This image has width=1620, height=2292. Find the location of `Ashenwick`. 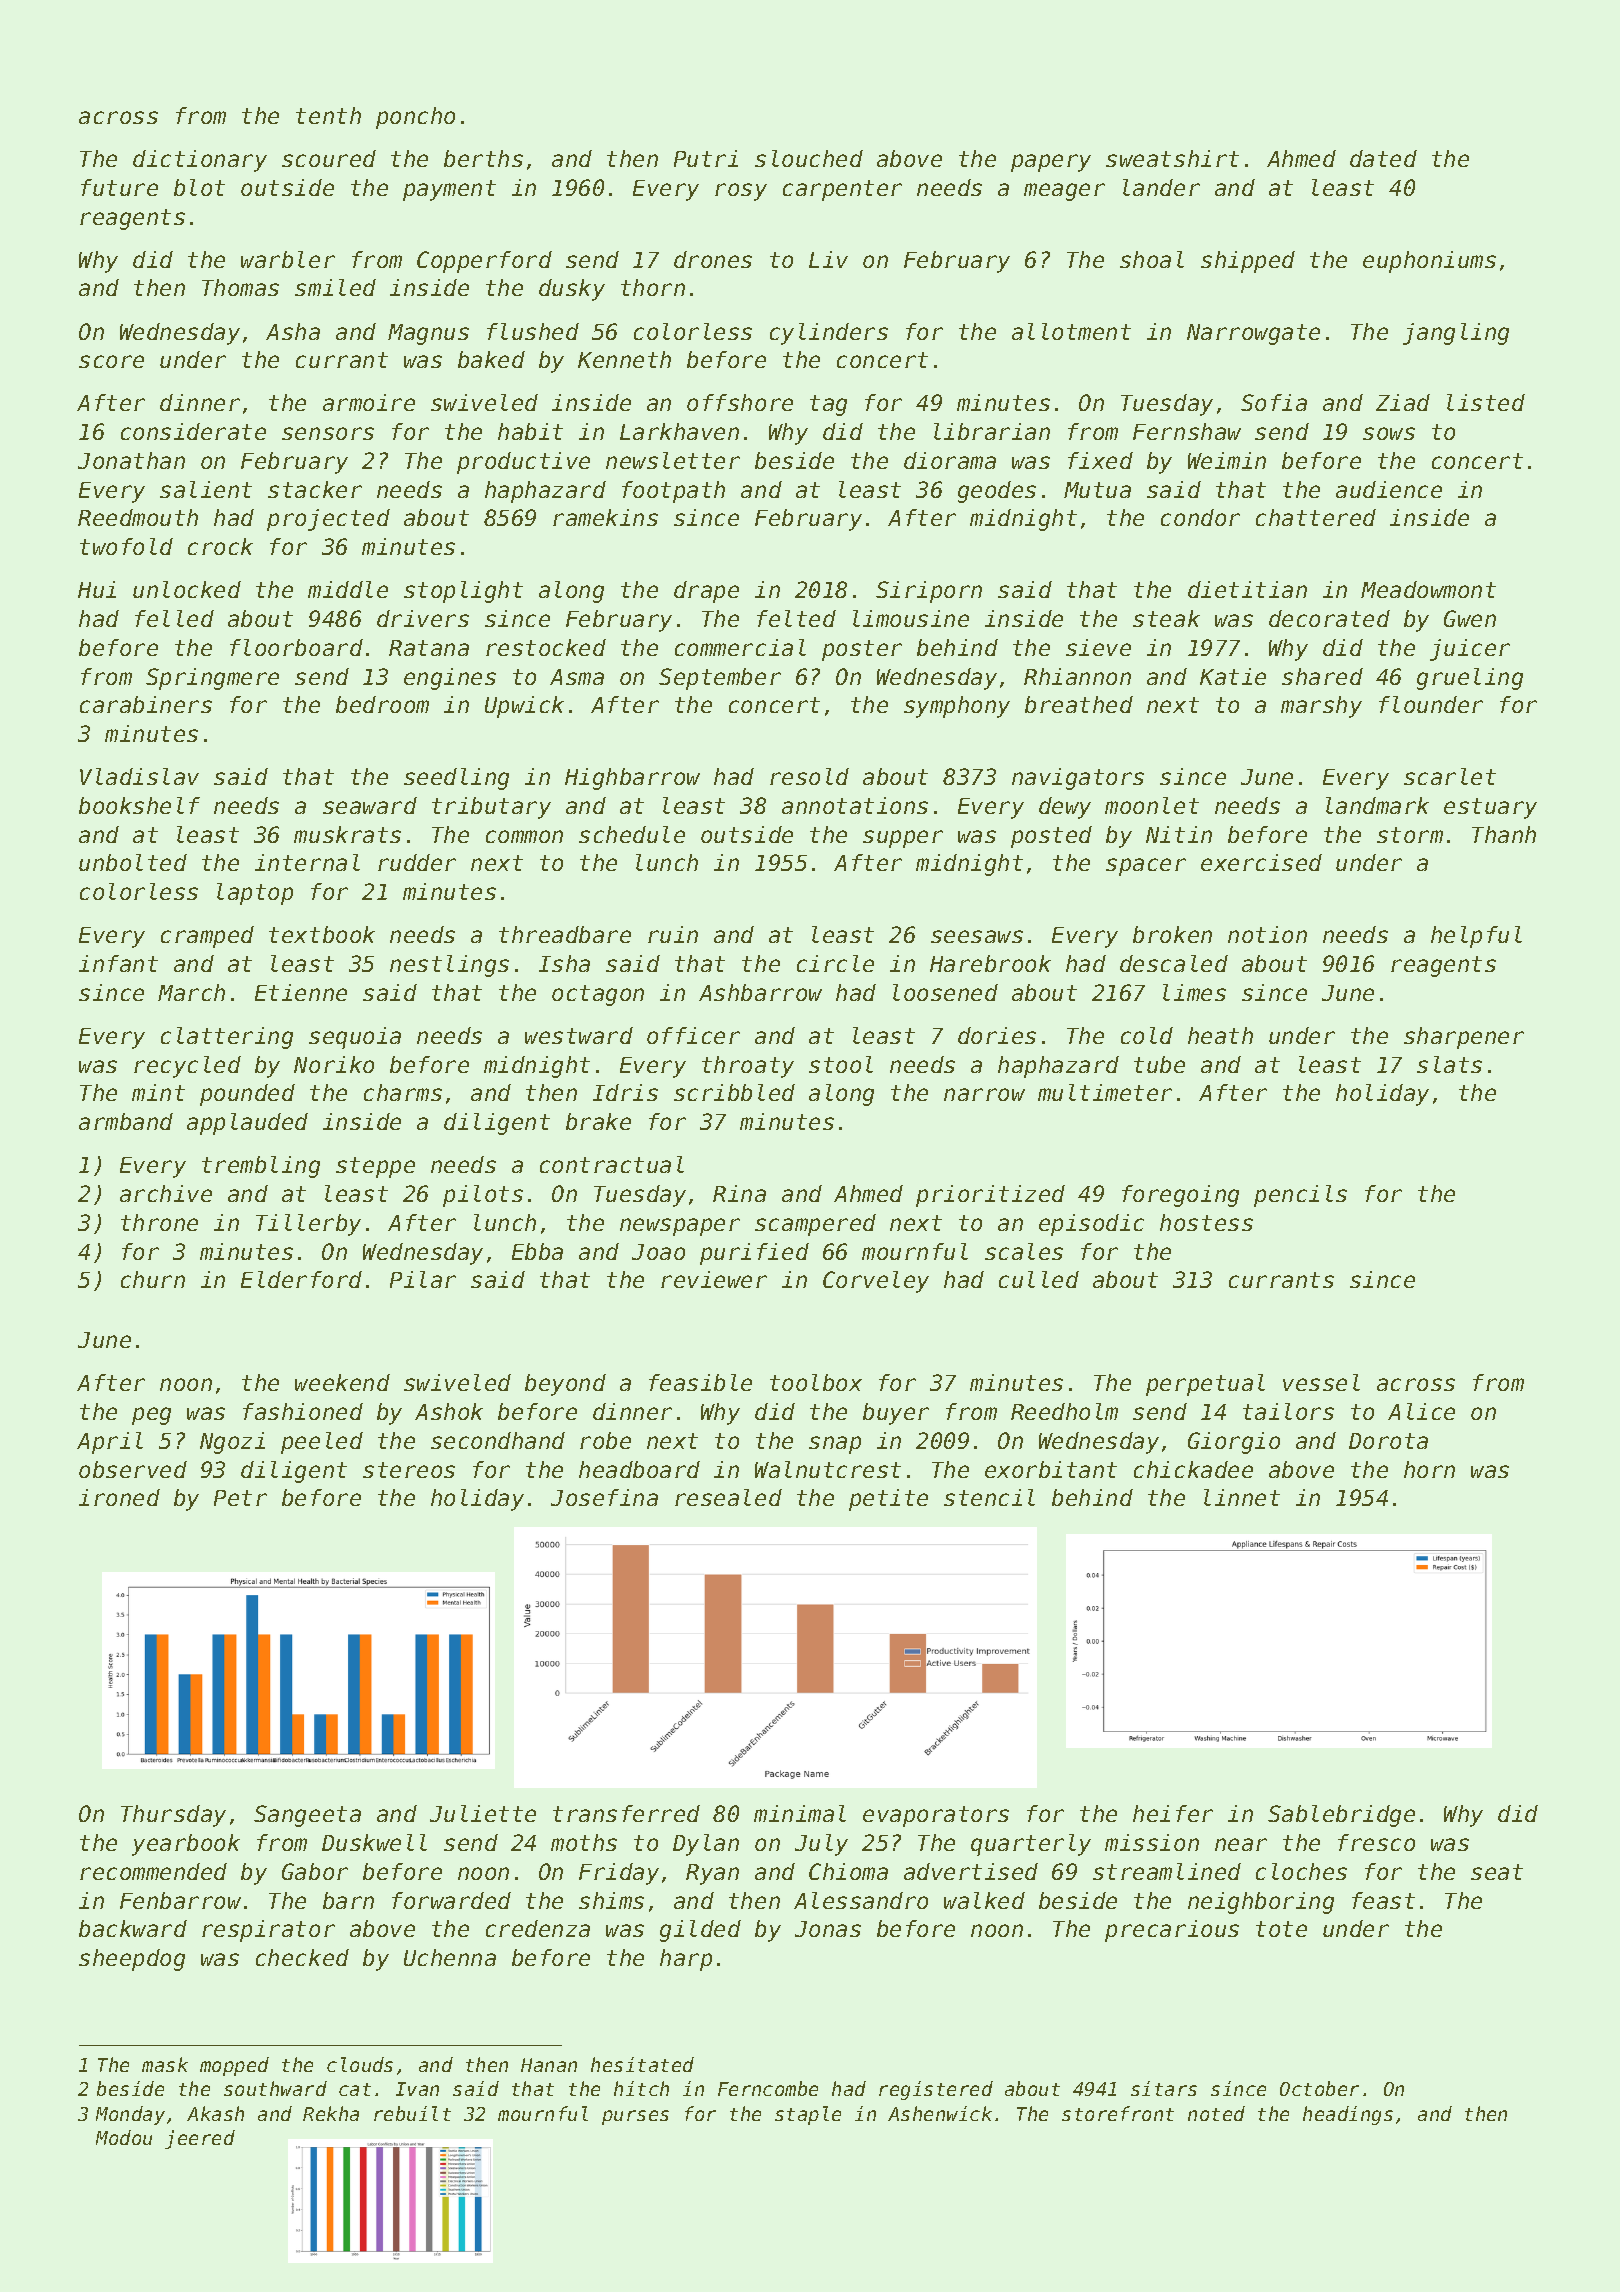

Ashenwick is located at coordinates (940, 2113).
